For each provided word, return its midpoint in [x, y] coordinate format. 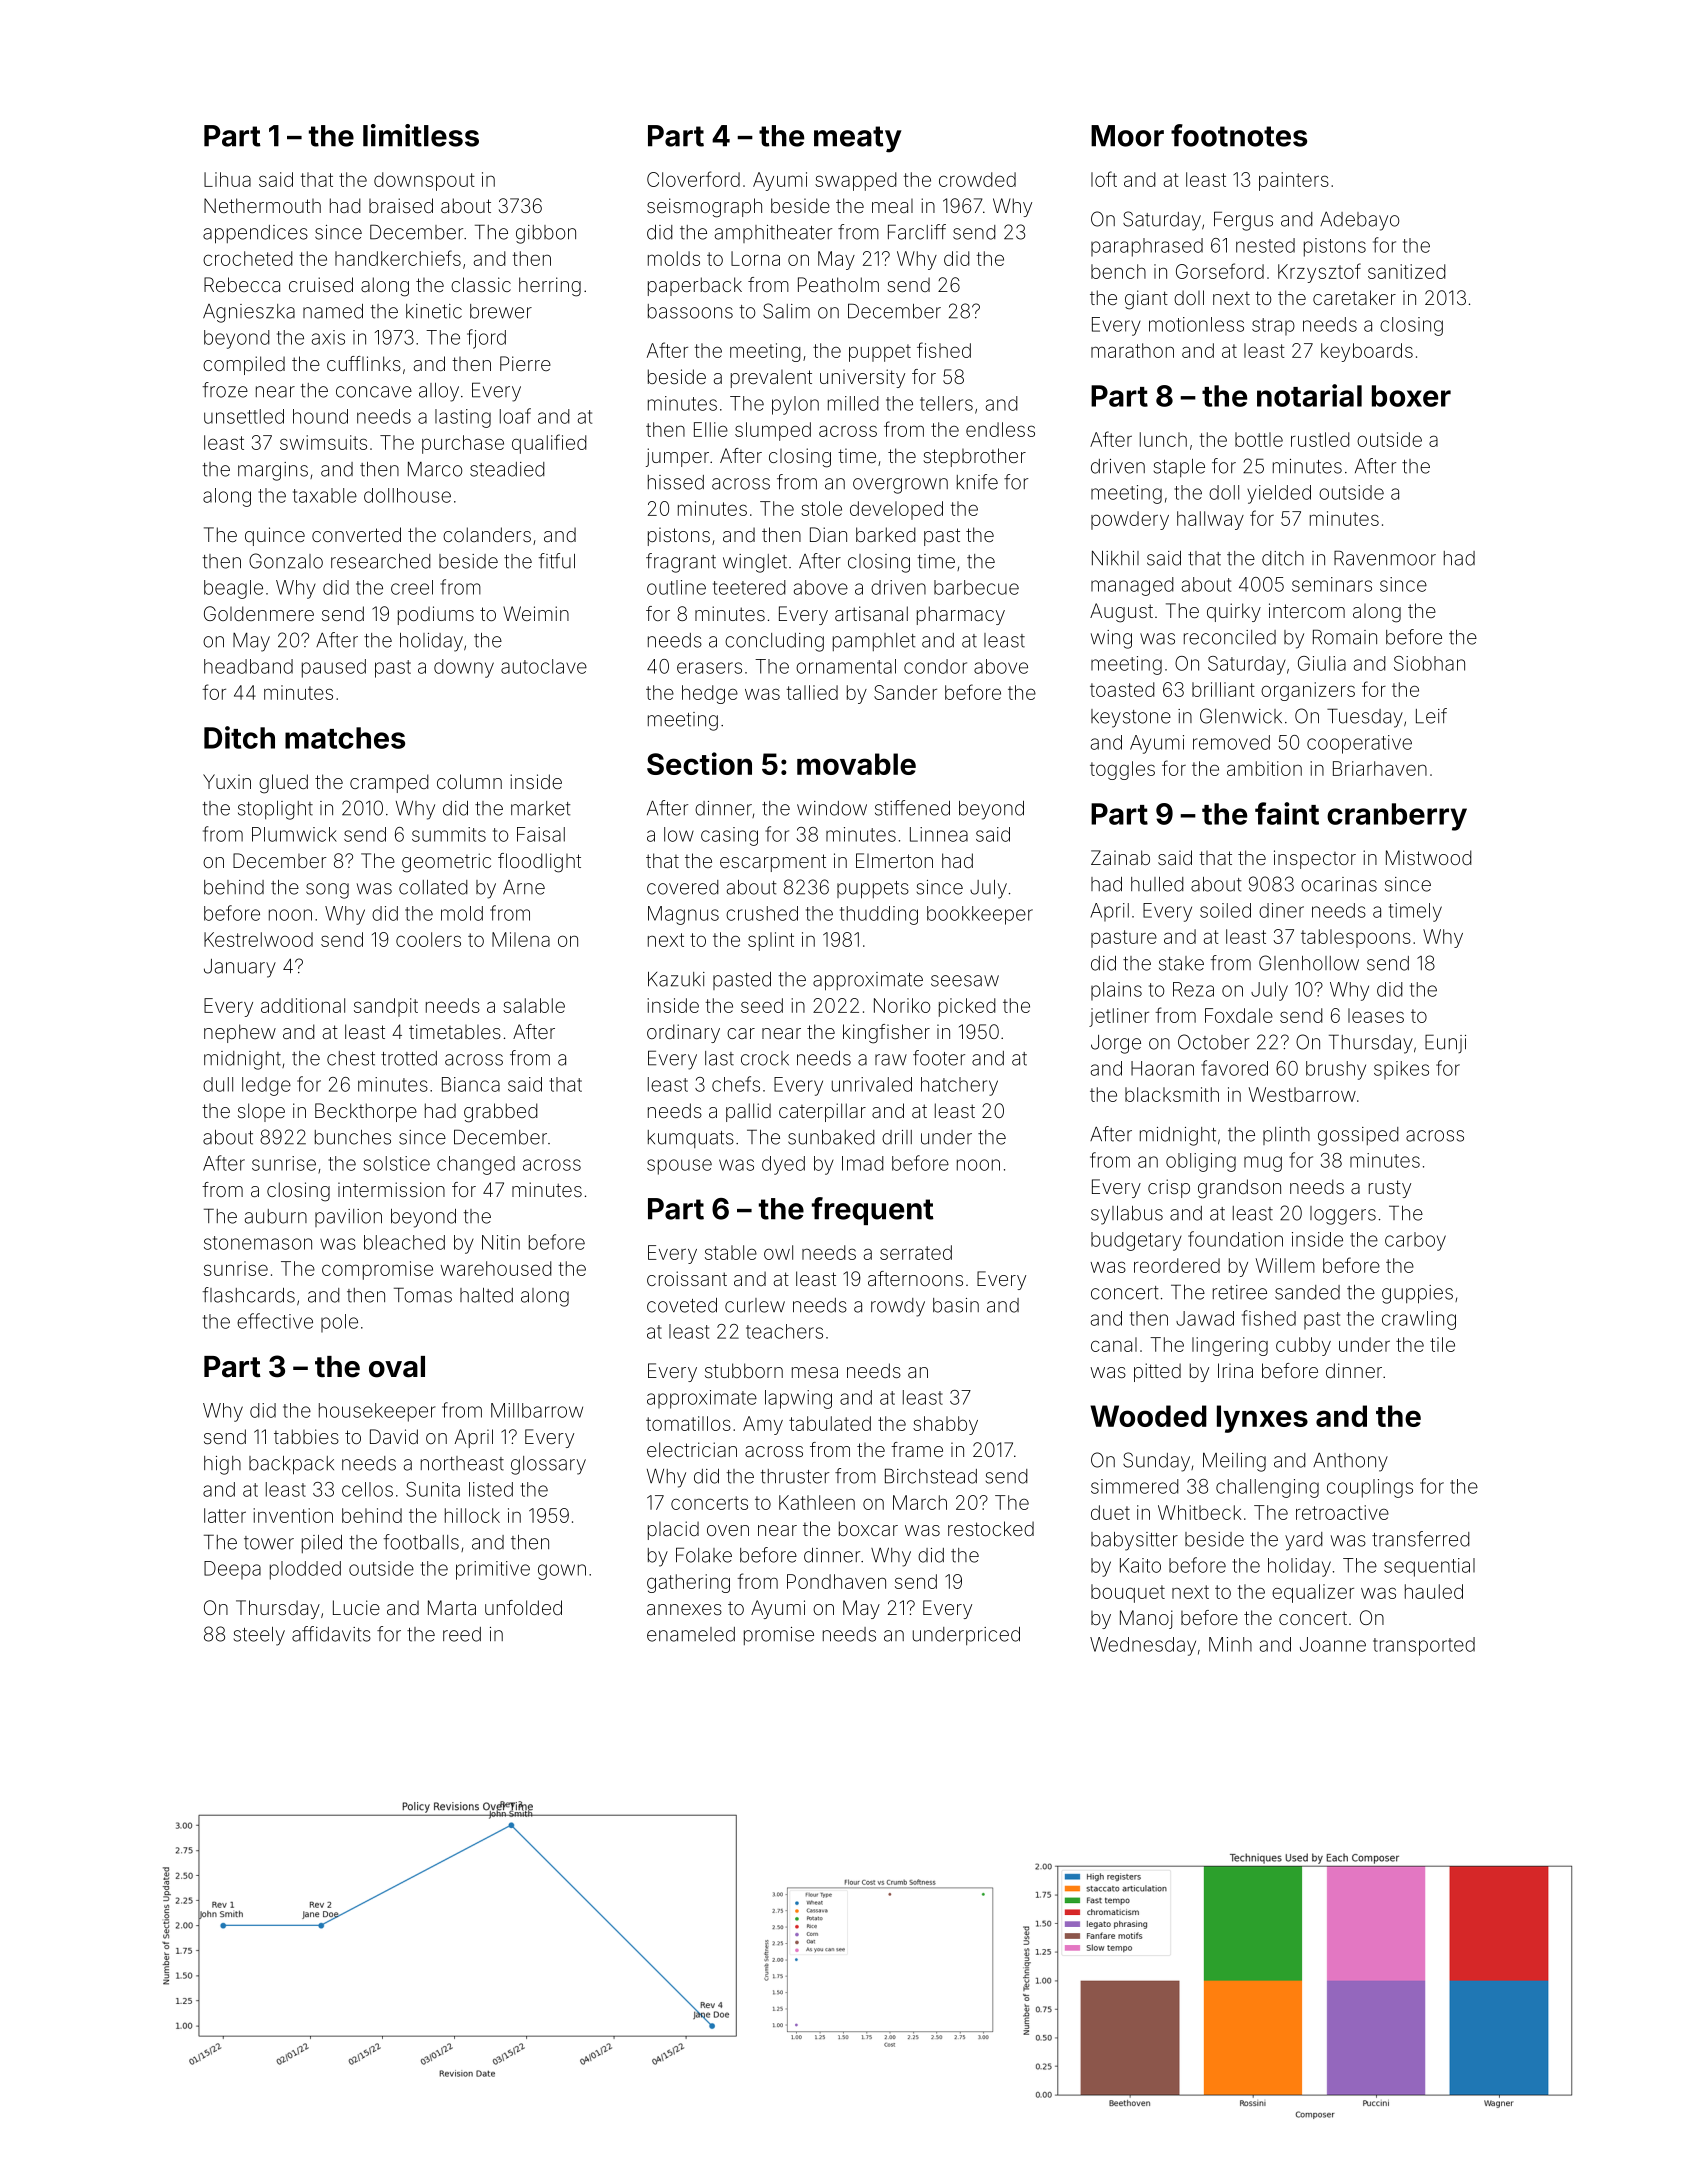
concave [374, 392]
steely [259, 1636]
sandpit [386, 1007]
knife [977, 482]
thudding [879, 915]
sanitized [1407, 271]
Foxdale [1239, 1015]
